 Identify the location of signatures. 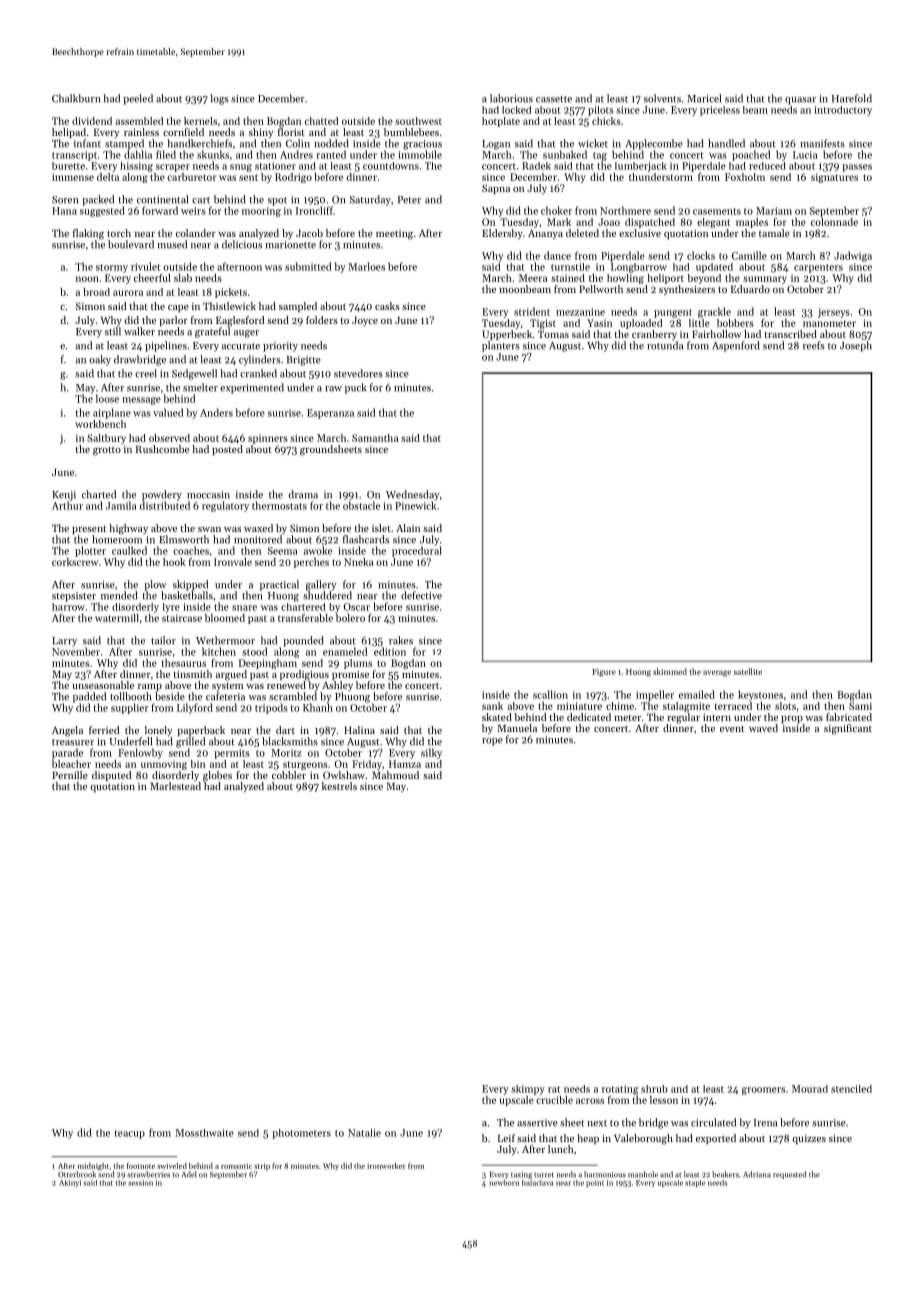
(834, 178).
